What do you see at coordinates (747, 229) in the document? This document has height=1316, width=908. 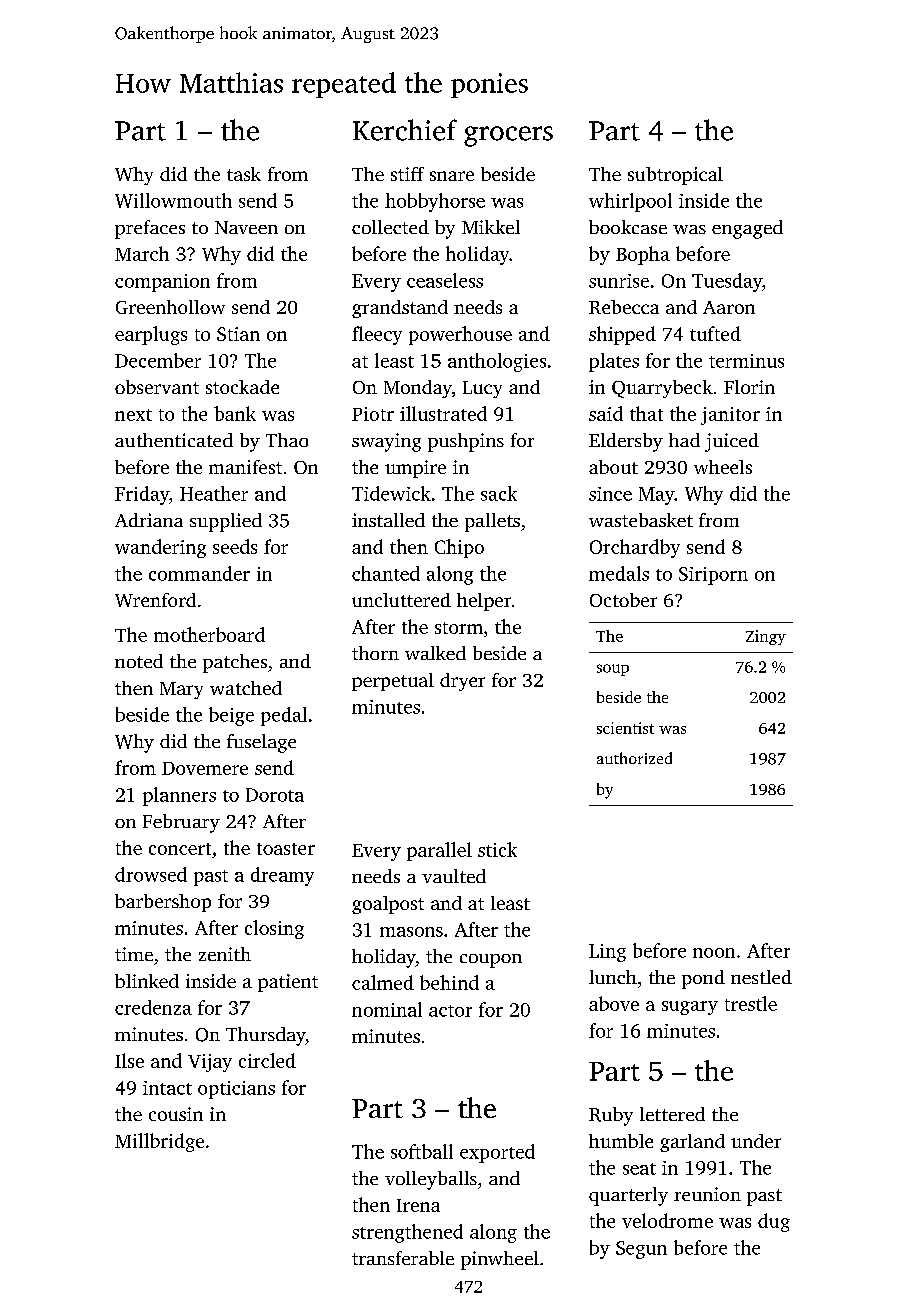 I see `engaged` at bounding box center [747, 229].
